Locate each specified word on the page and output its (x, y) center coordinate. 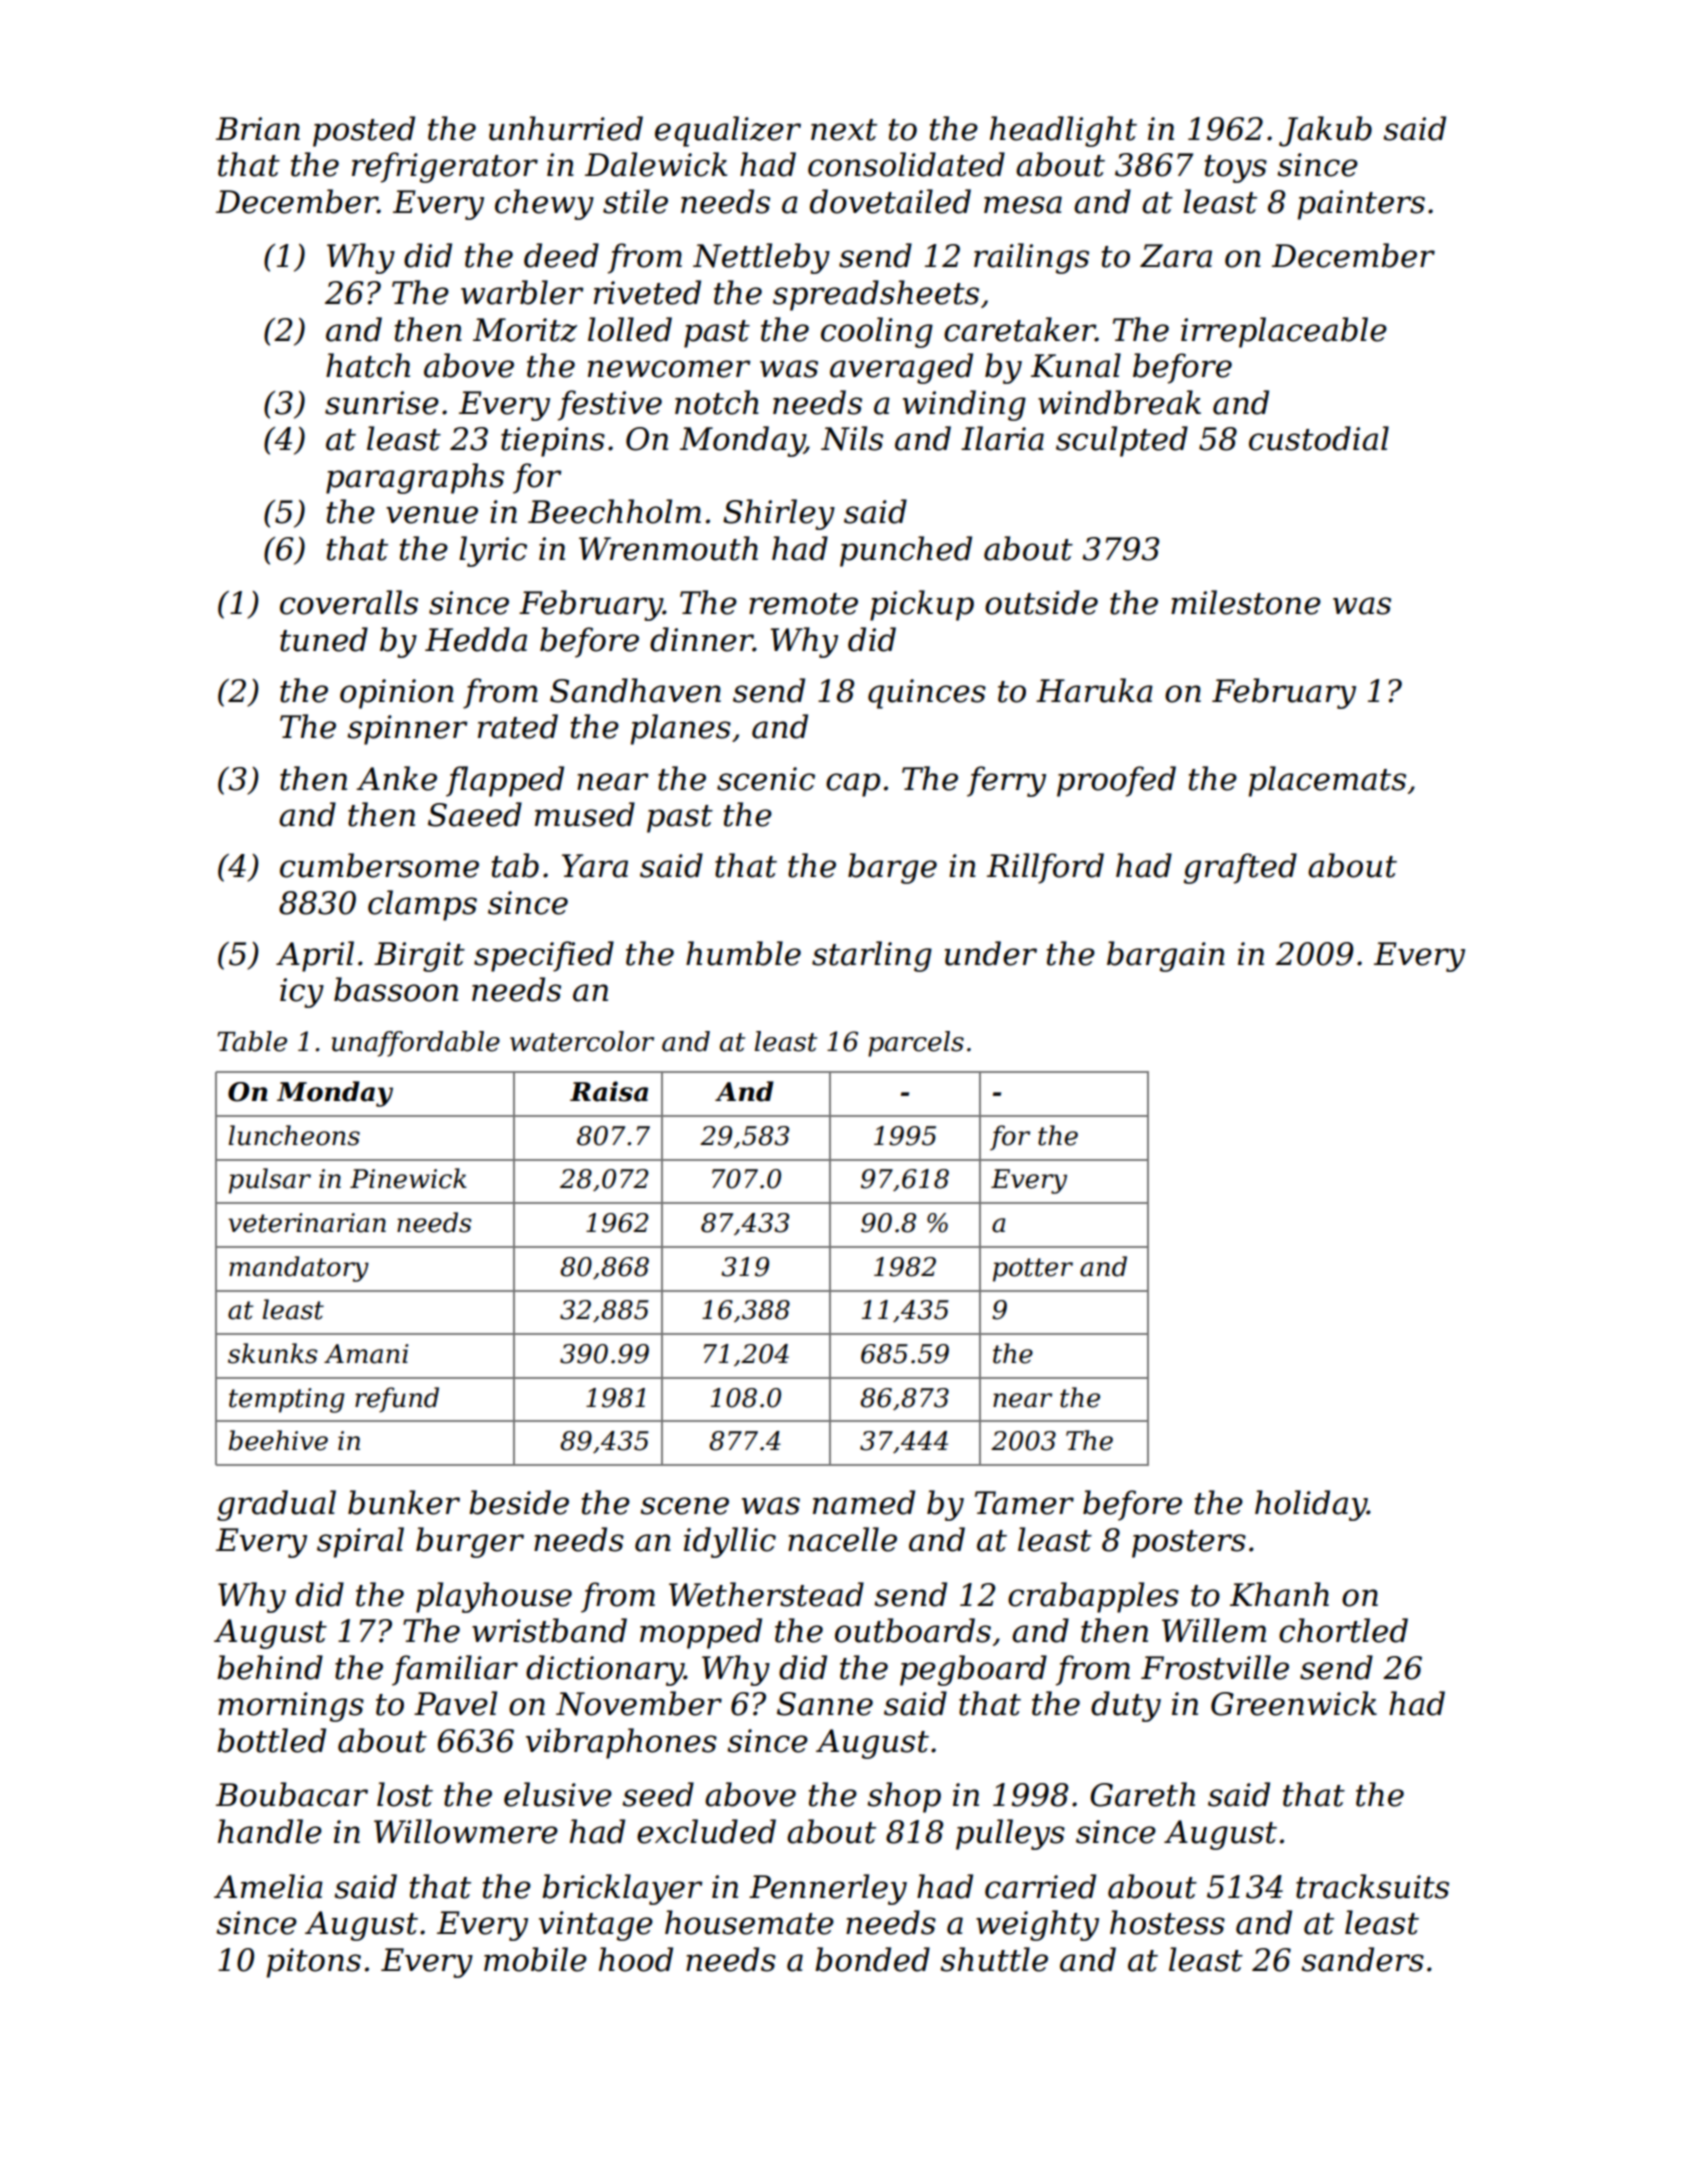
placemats (1327, 781)
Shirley (779, 514)
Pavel (455, 1703)
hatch (368, 365)
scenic (766, 779)
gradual (276, 1505)
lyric (493, 551)
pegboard (973, 1670)
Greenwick (1294, 1703)
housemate (749, 1922)
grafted (1240, 868)
